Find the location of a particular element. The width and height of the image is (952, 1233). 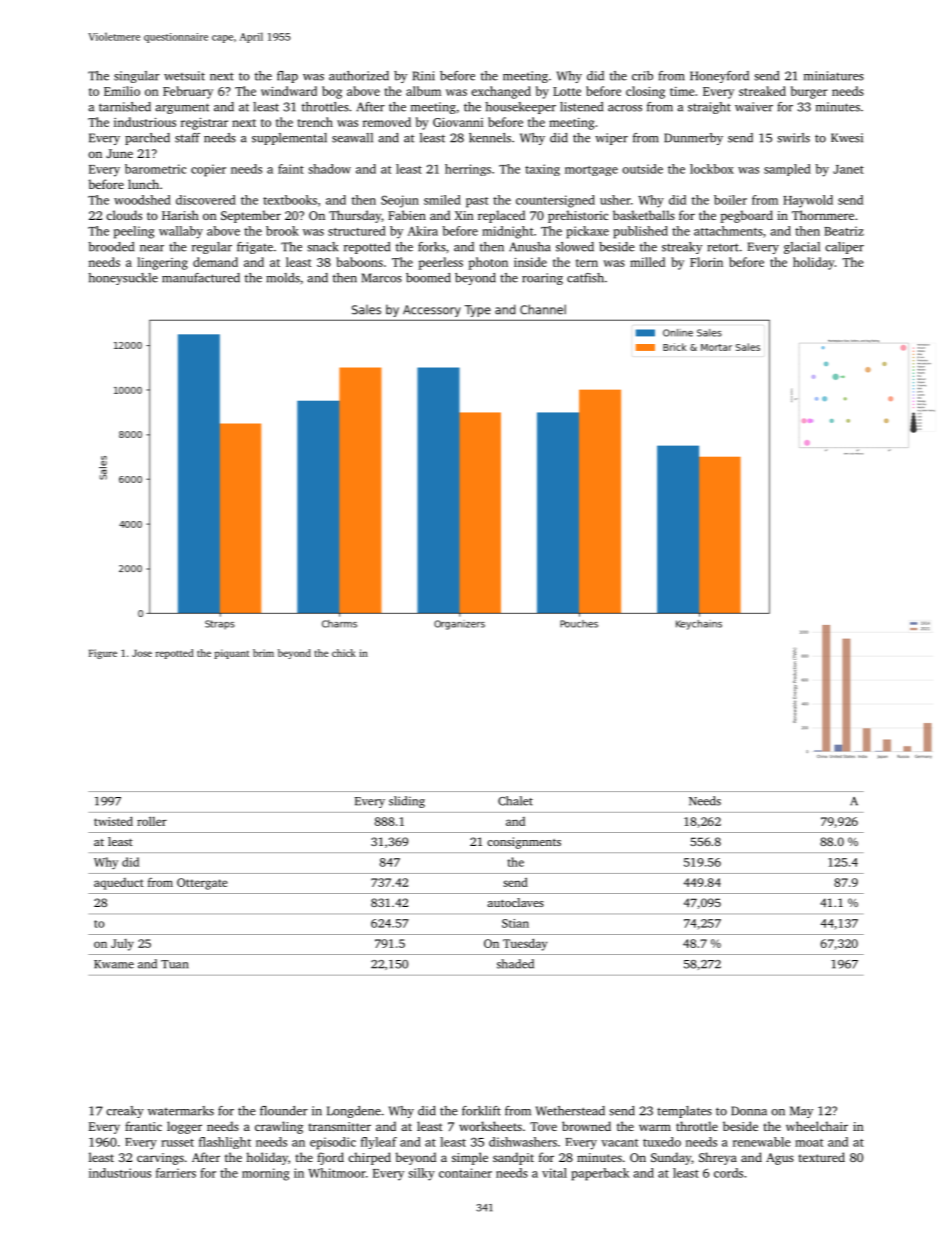

farriers is located at coordinates (176, 1173).
